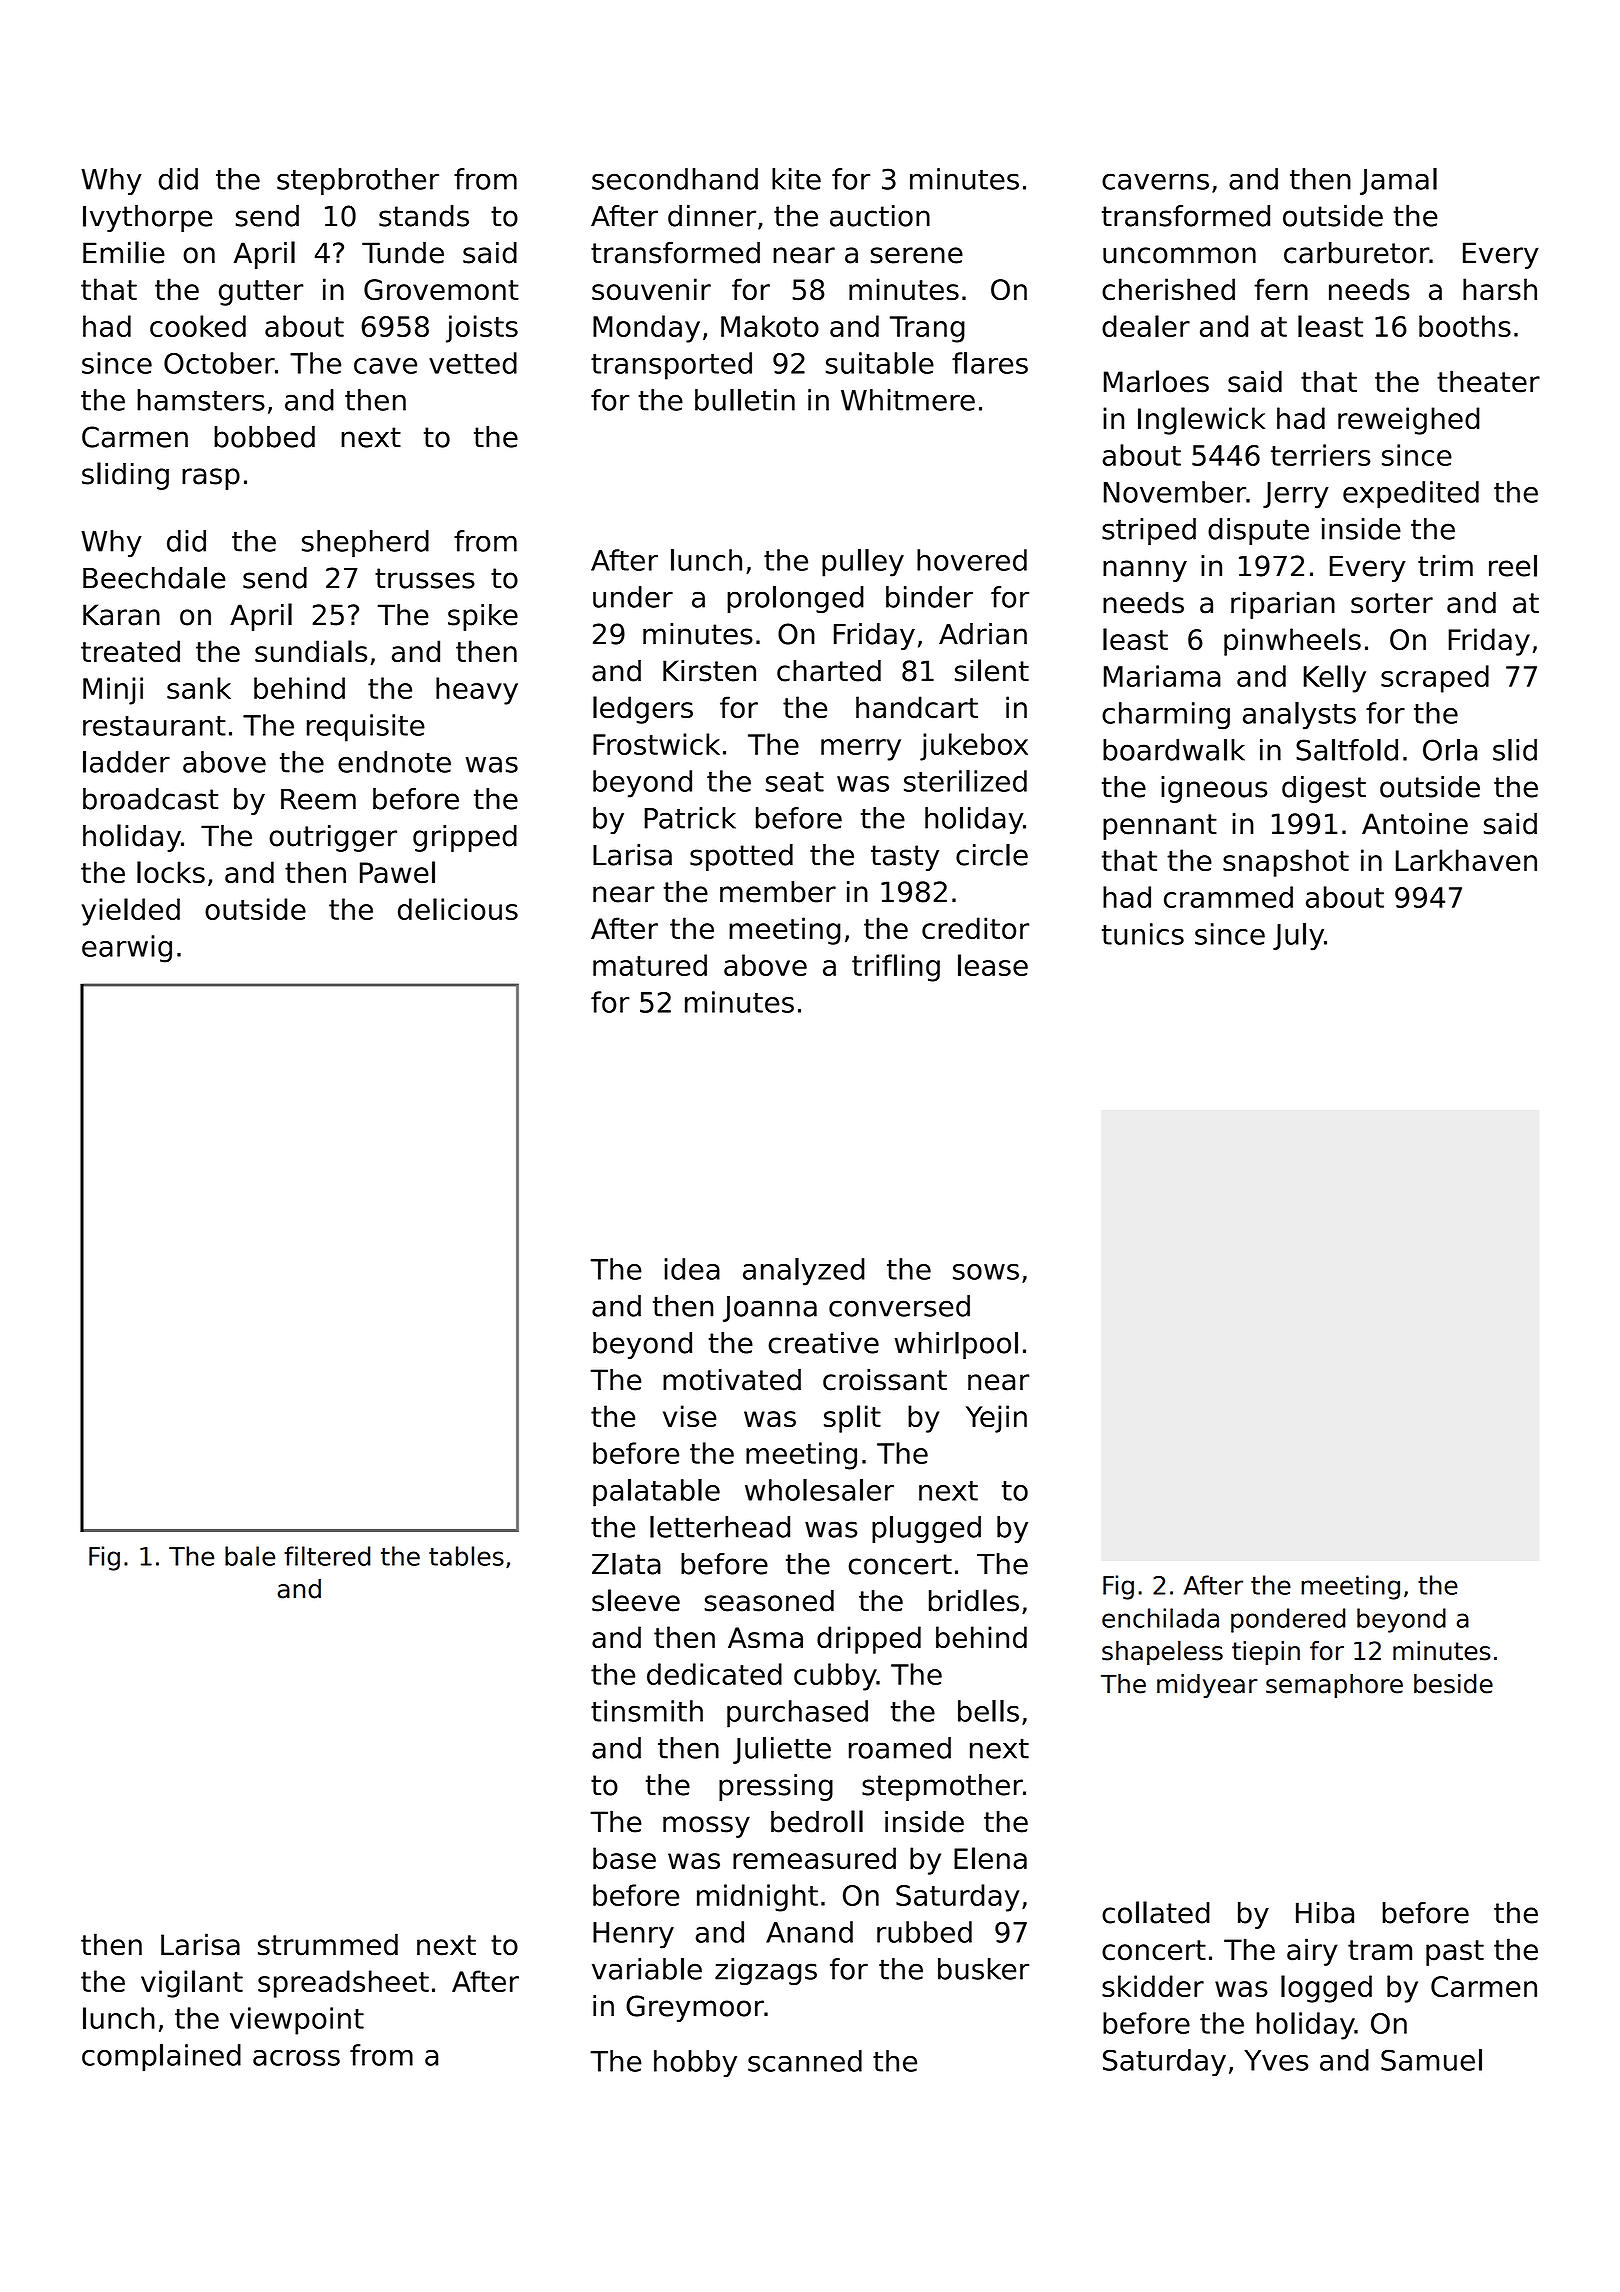  I want to click on analyzed, so click(804, 1272).
